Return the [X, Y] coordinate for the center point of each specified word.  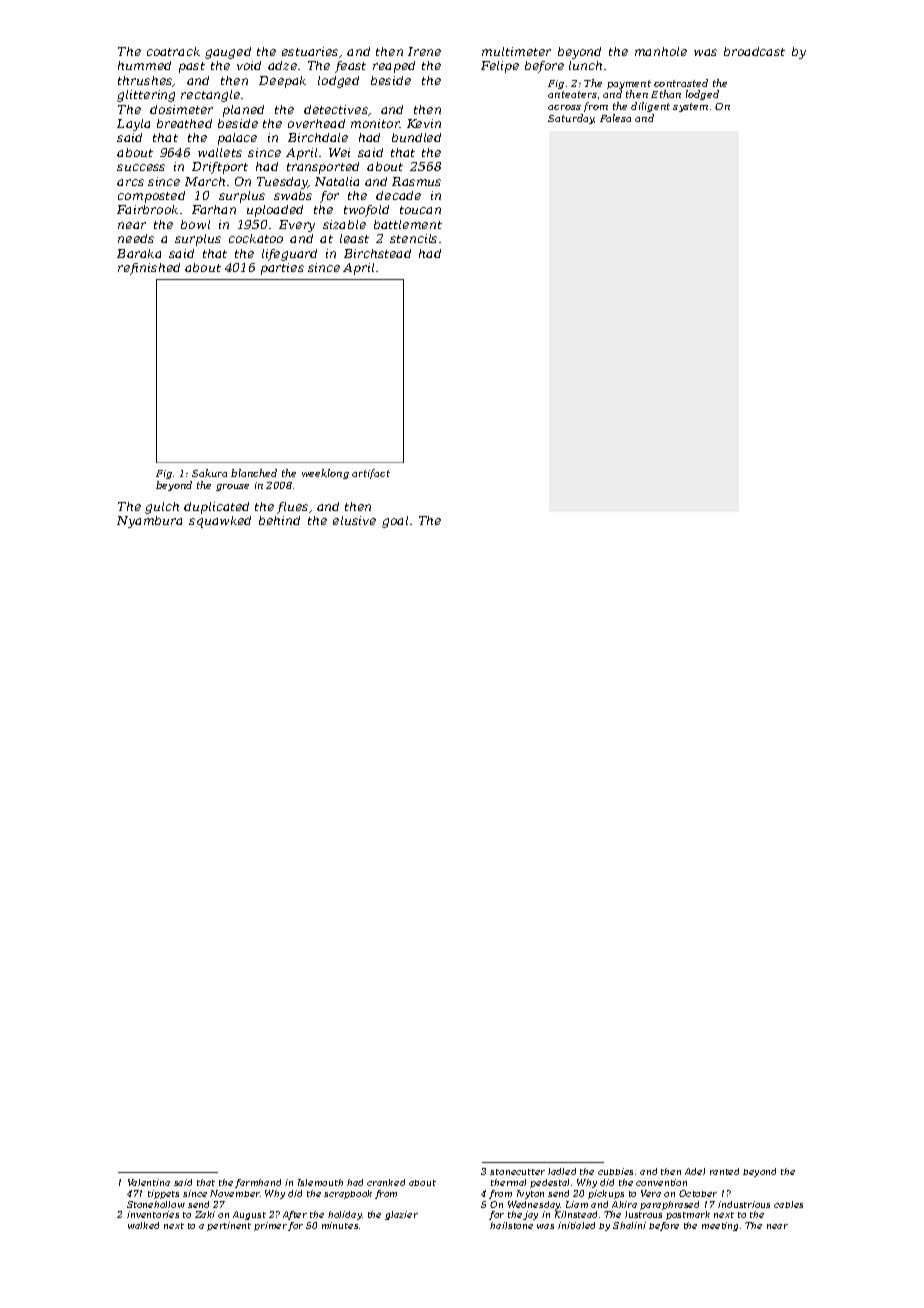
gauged [228, 53]
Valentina [149, 1182]
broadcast [754, 51]
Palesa [615, 118]
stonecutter [517, 1172]
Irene [424, 51]
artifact [371, 474]
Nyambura [149, 522]
